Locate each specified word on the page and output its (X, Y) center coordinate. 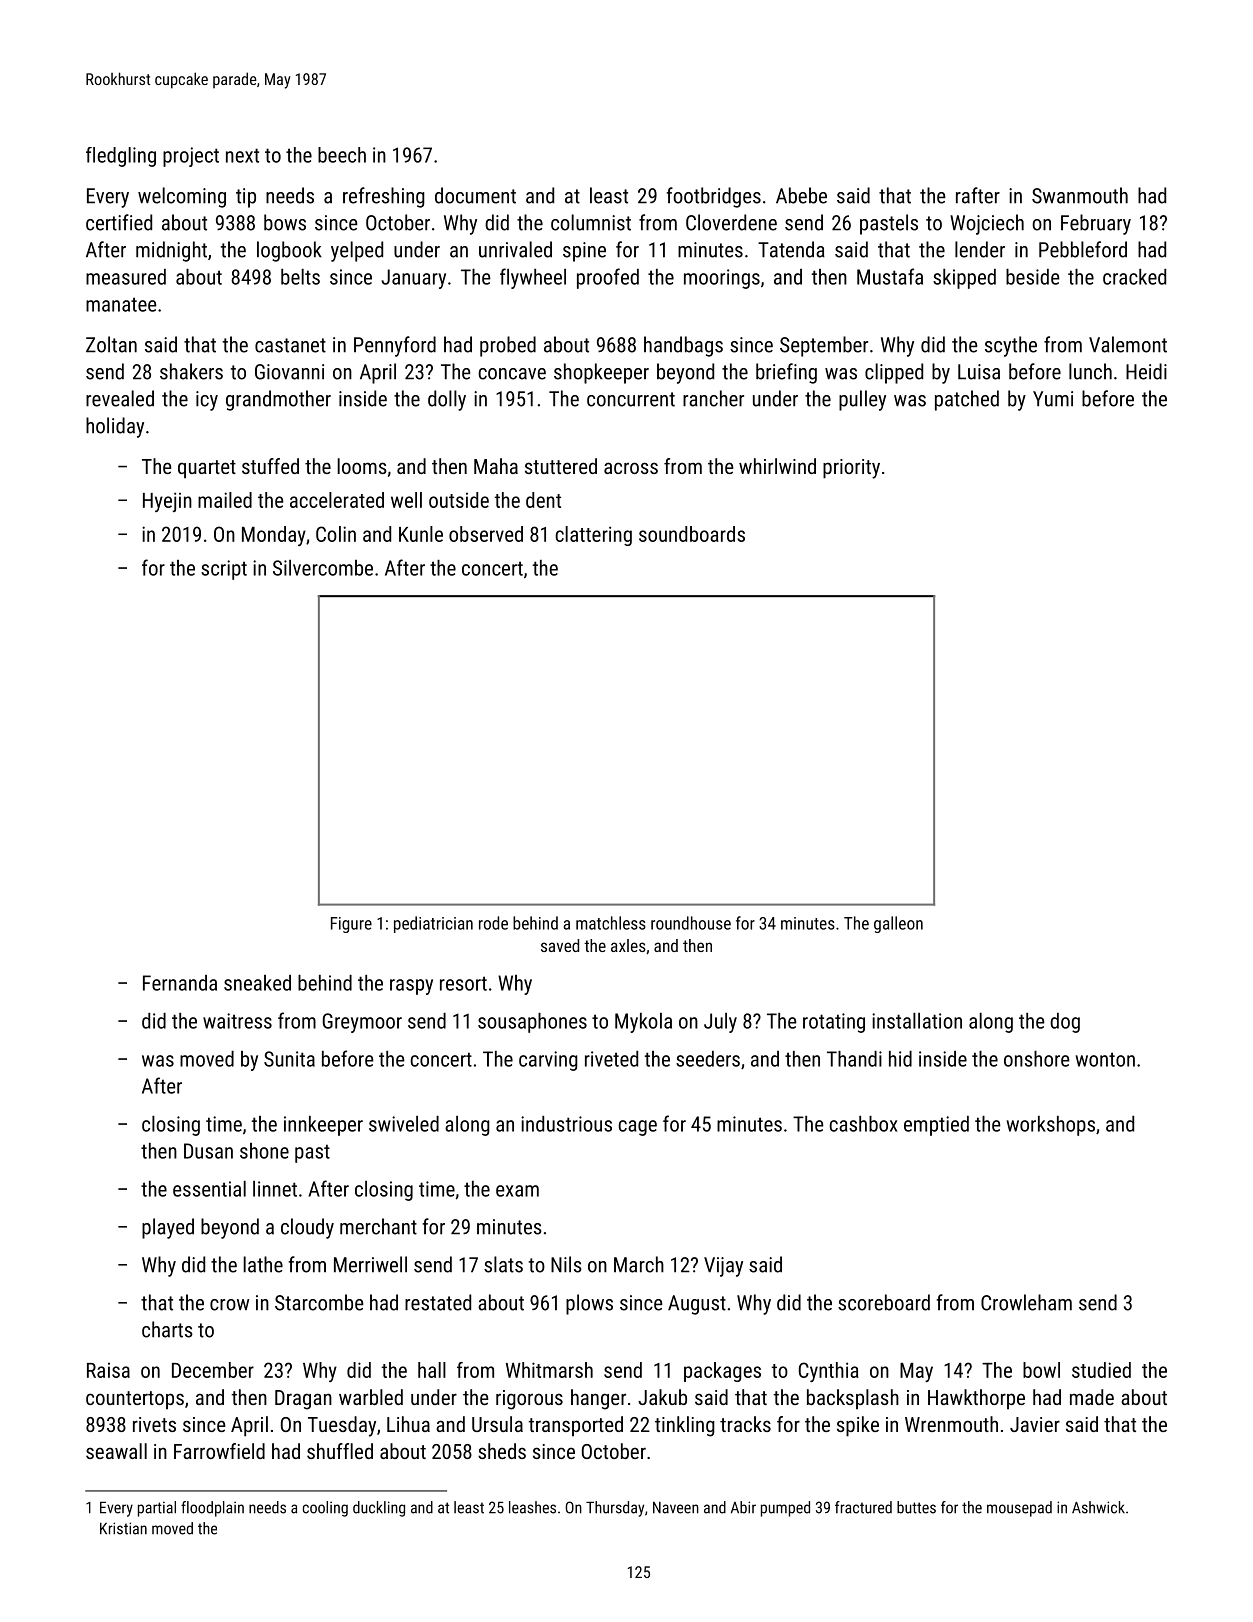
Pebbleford (1083, 249)
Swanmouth (1080, 195)
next (242, 155)
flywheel (533, 278)
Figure (351, 925)
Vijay (723, 1267)
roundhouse (691, 923)
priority (851, 469)
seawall (116, 1451)
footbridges (714, 197)
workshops (1051, 1126)
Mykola (643, 1023)
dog (1065, 1023)
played (168, 1228)
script (224, 570)
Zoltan (111, 344)
